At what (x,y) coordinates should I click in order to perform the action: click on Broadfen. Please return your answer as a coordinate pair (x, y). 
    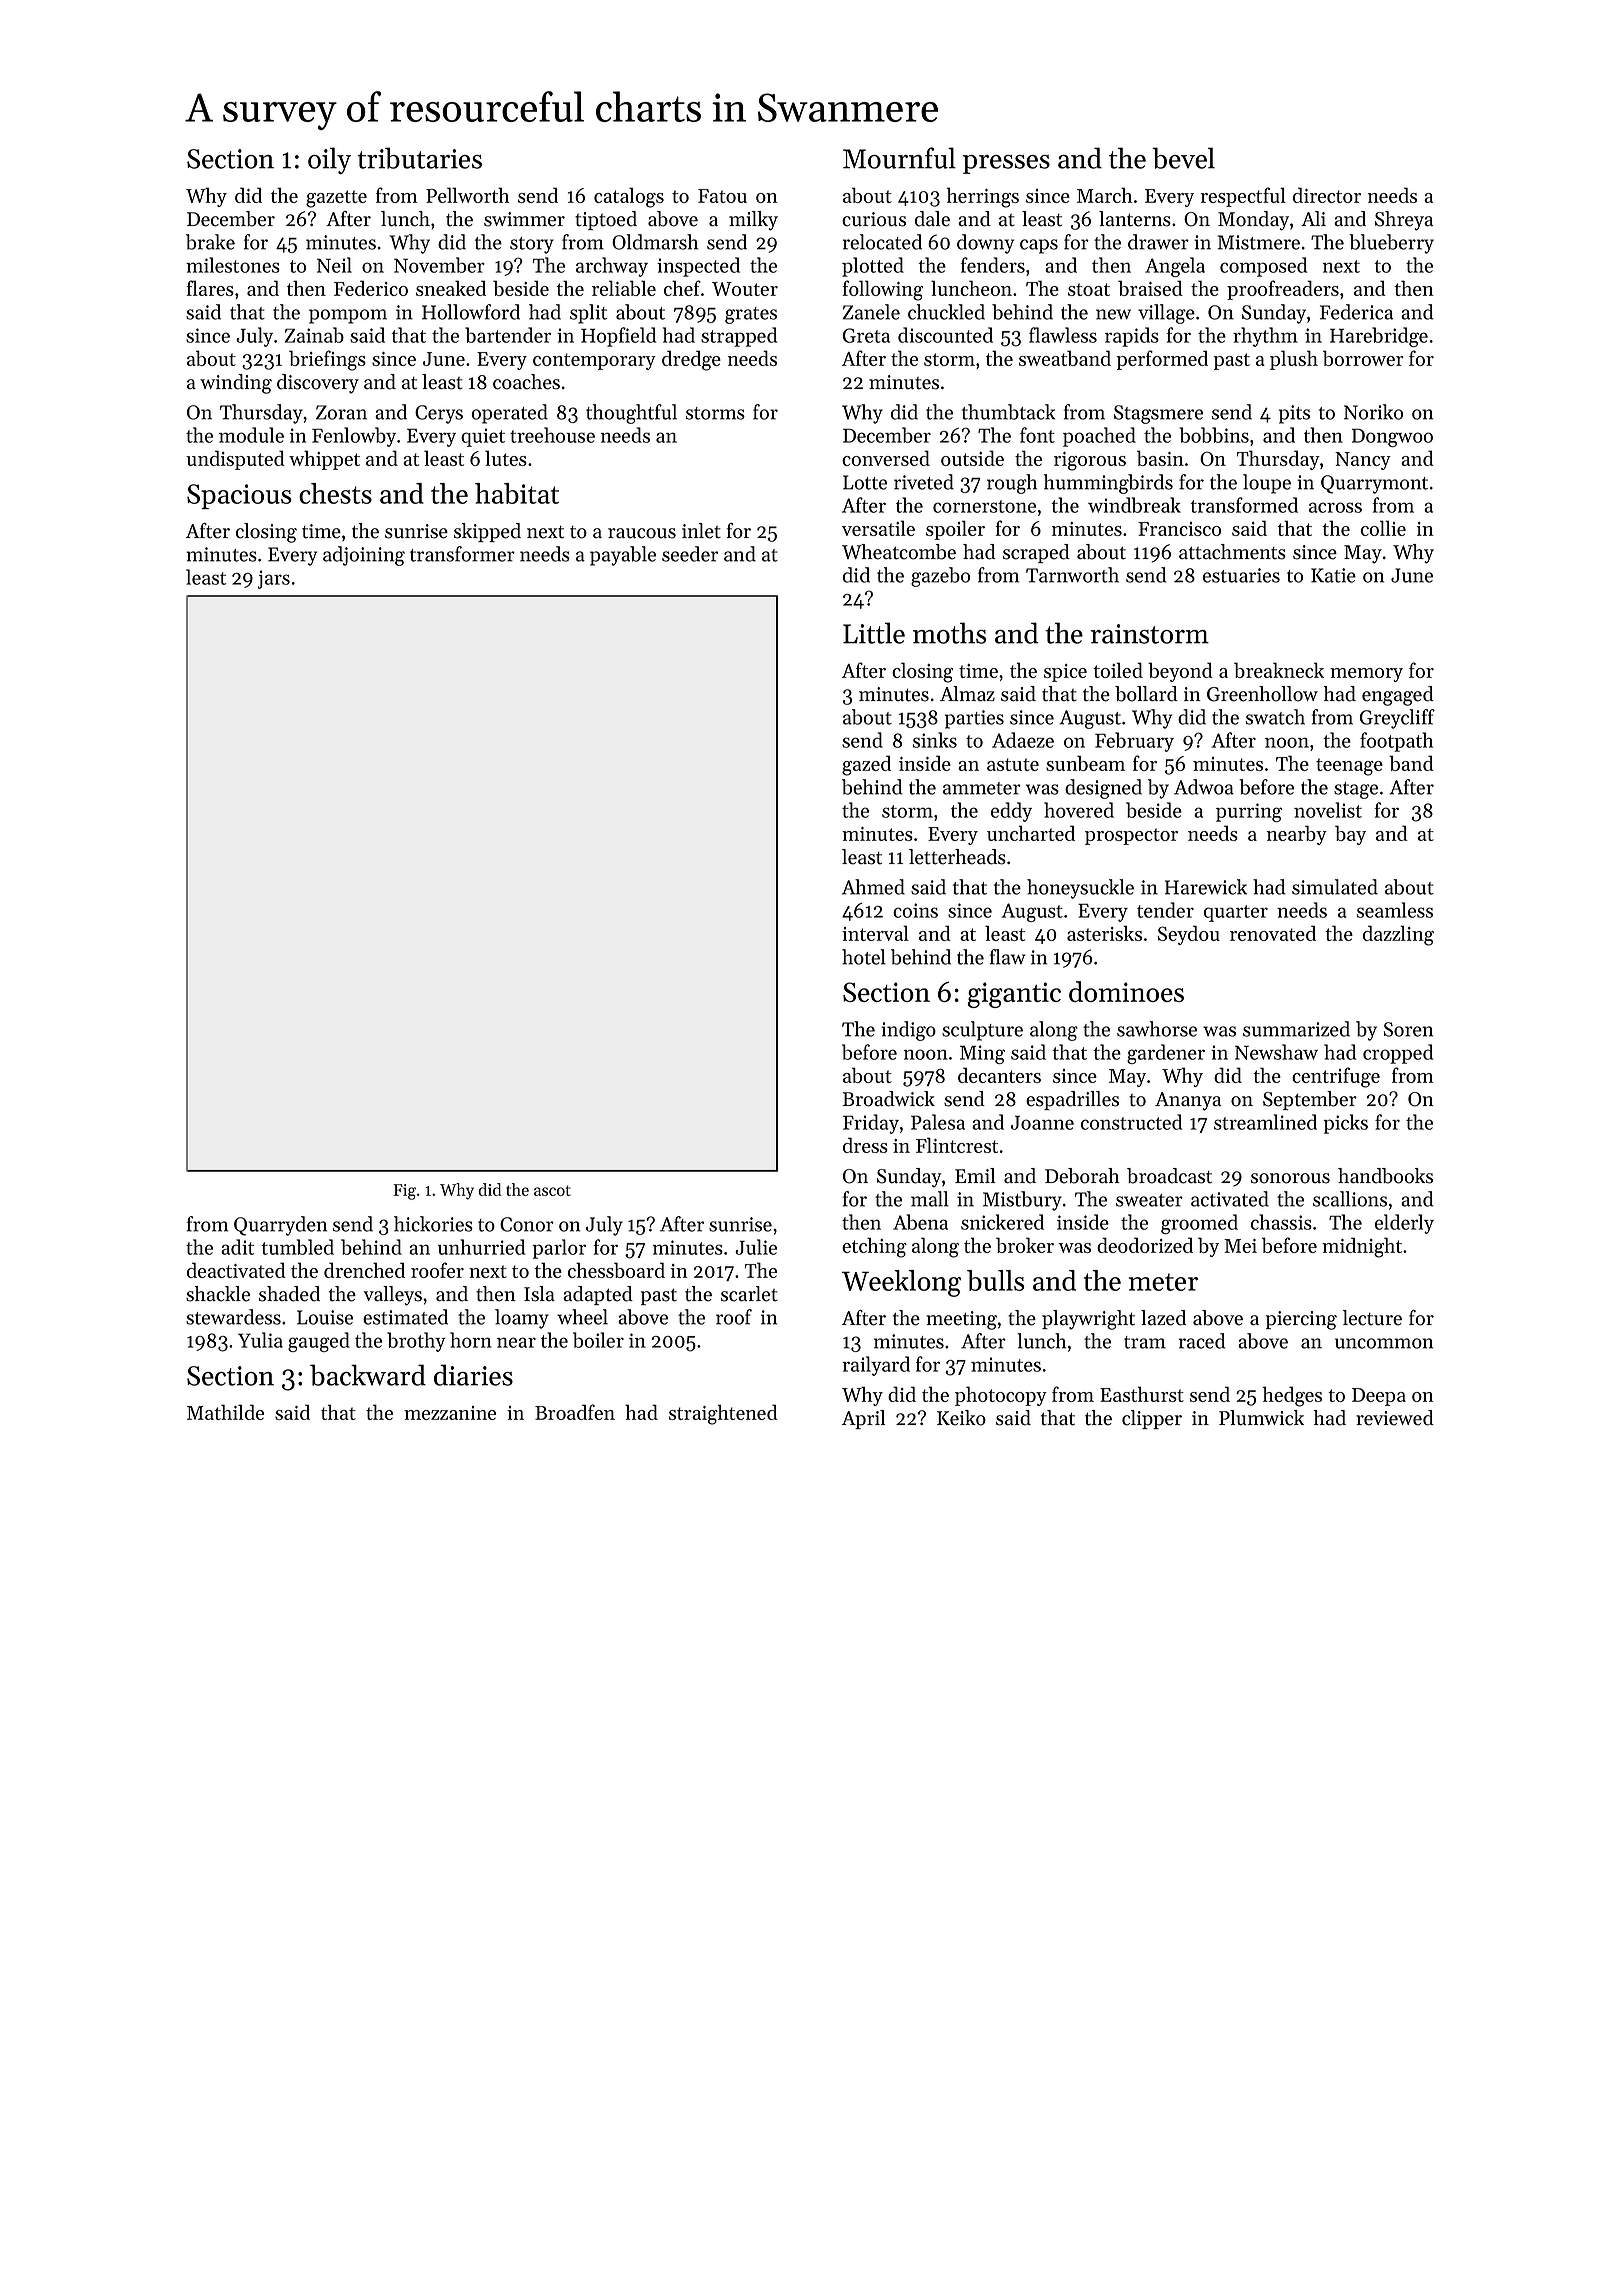
    Looking at the image, I should click on (575, 1412).
